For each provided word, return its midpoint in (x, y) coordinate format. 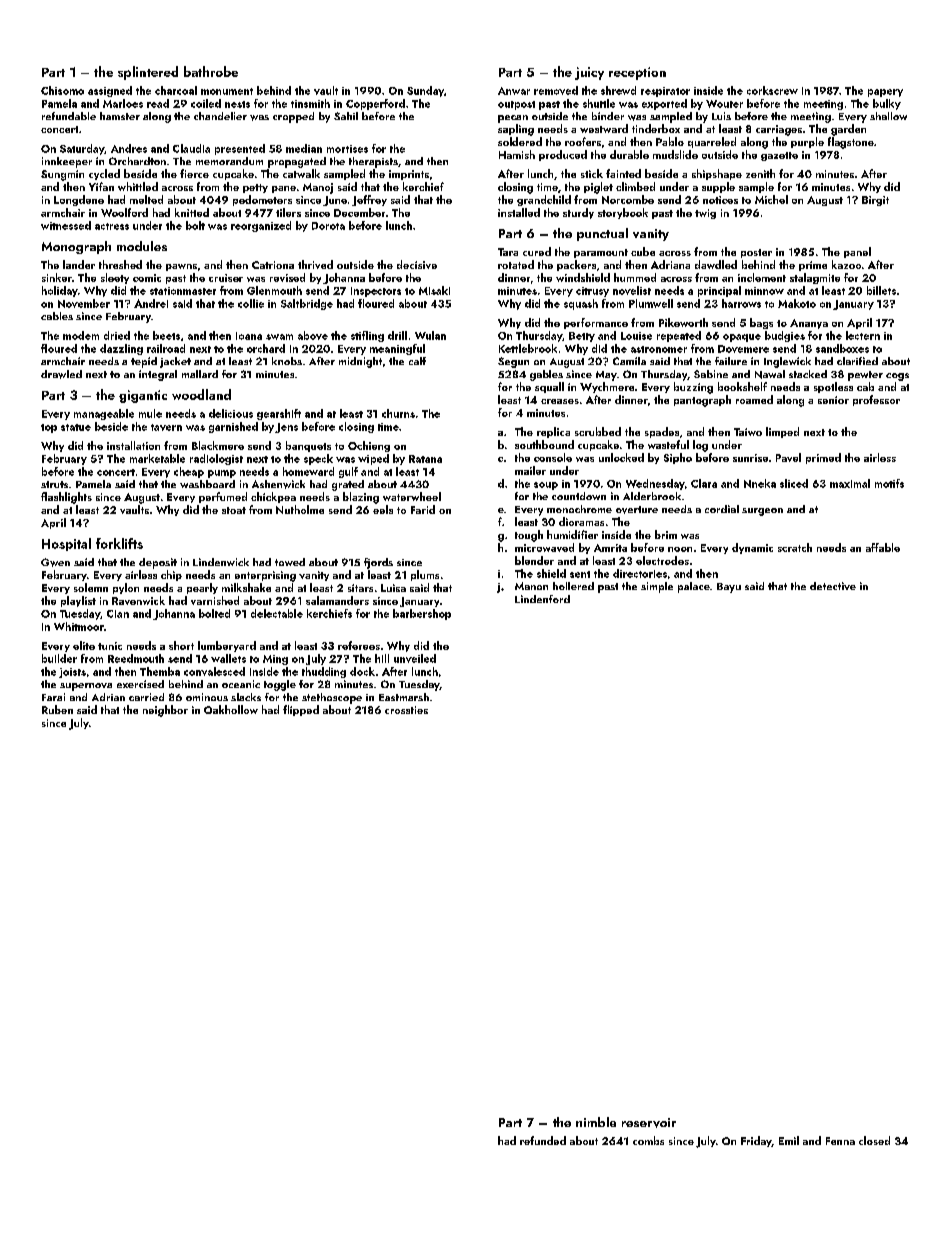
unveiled (415, 658)
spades (662, 432)
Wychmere (607, 387)
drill (397, 335)
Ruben (57, 709)
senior (833, 400)
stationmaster (183, 291)
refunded (543, 1140)
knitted (192, 212)
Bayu (729, 588)
